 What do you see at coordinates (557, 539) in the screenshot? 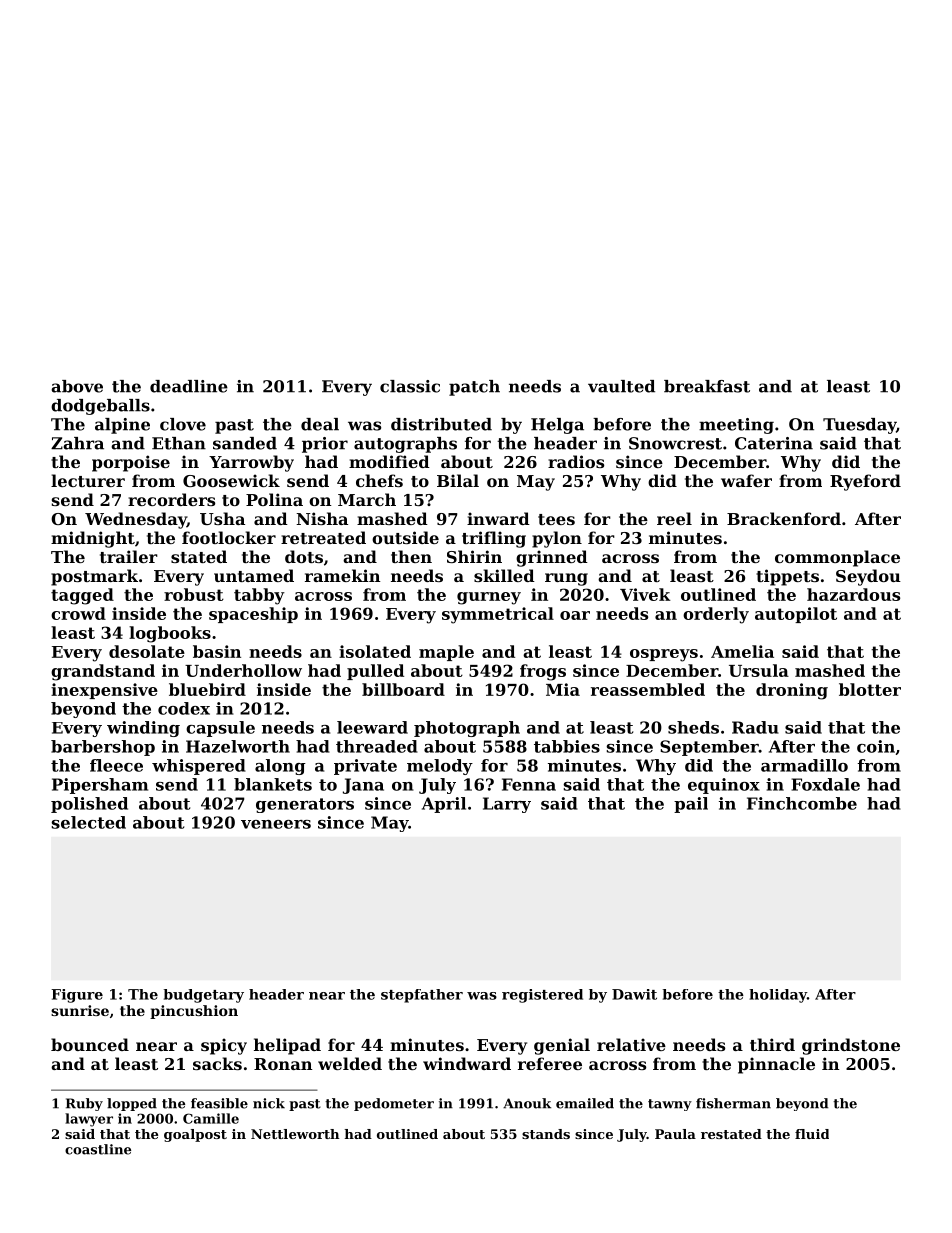
I see `pylon` at bounding box center [557, 539].
